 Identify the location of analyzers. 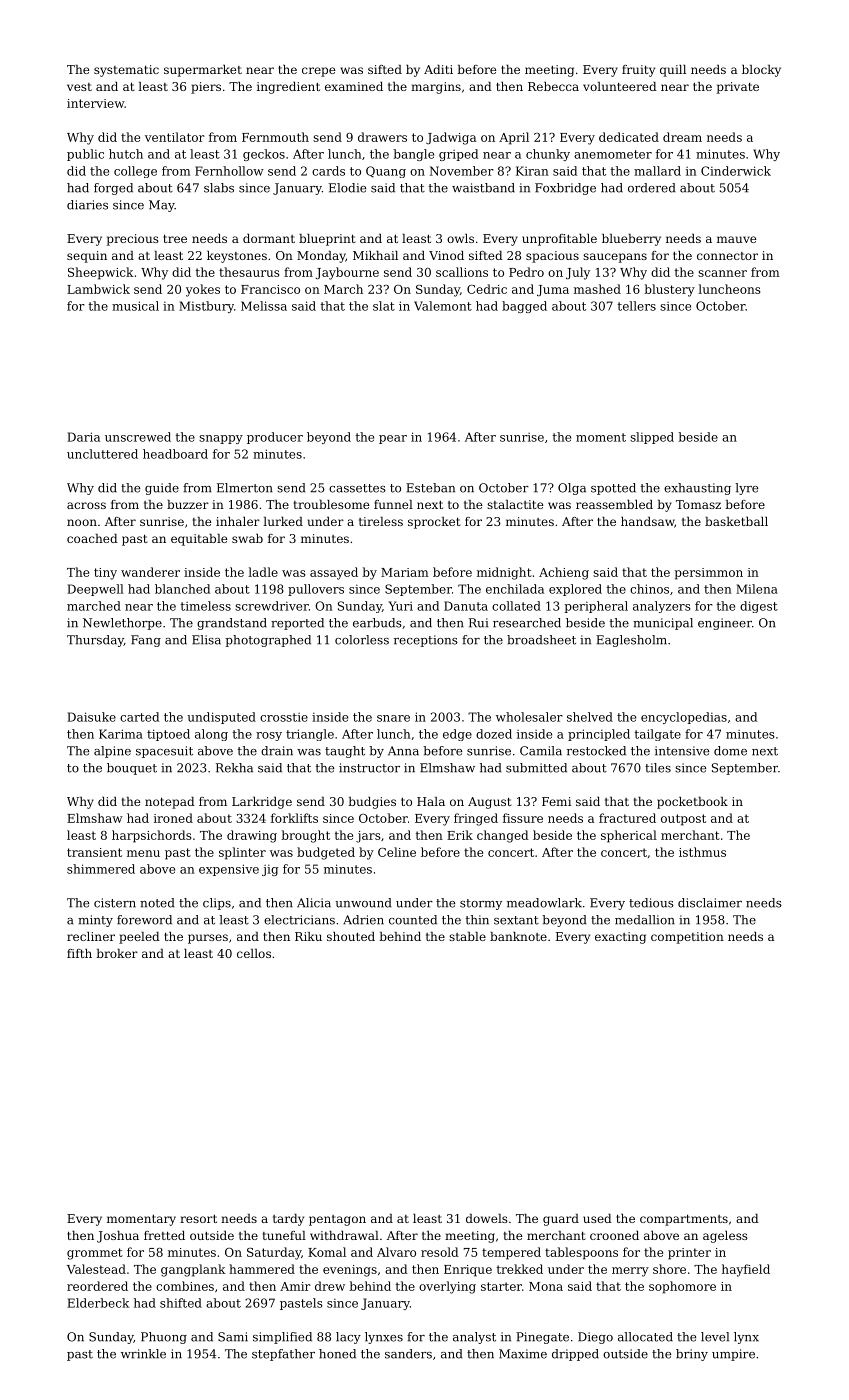
(662, 607).
